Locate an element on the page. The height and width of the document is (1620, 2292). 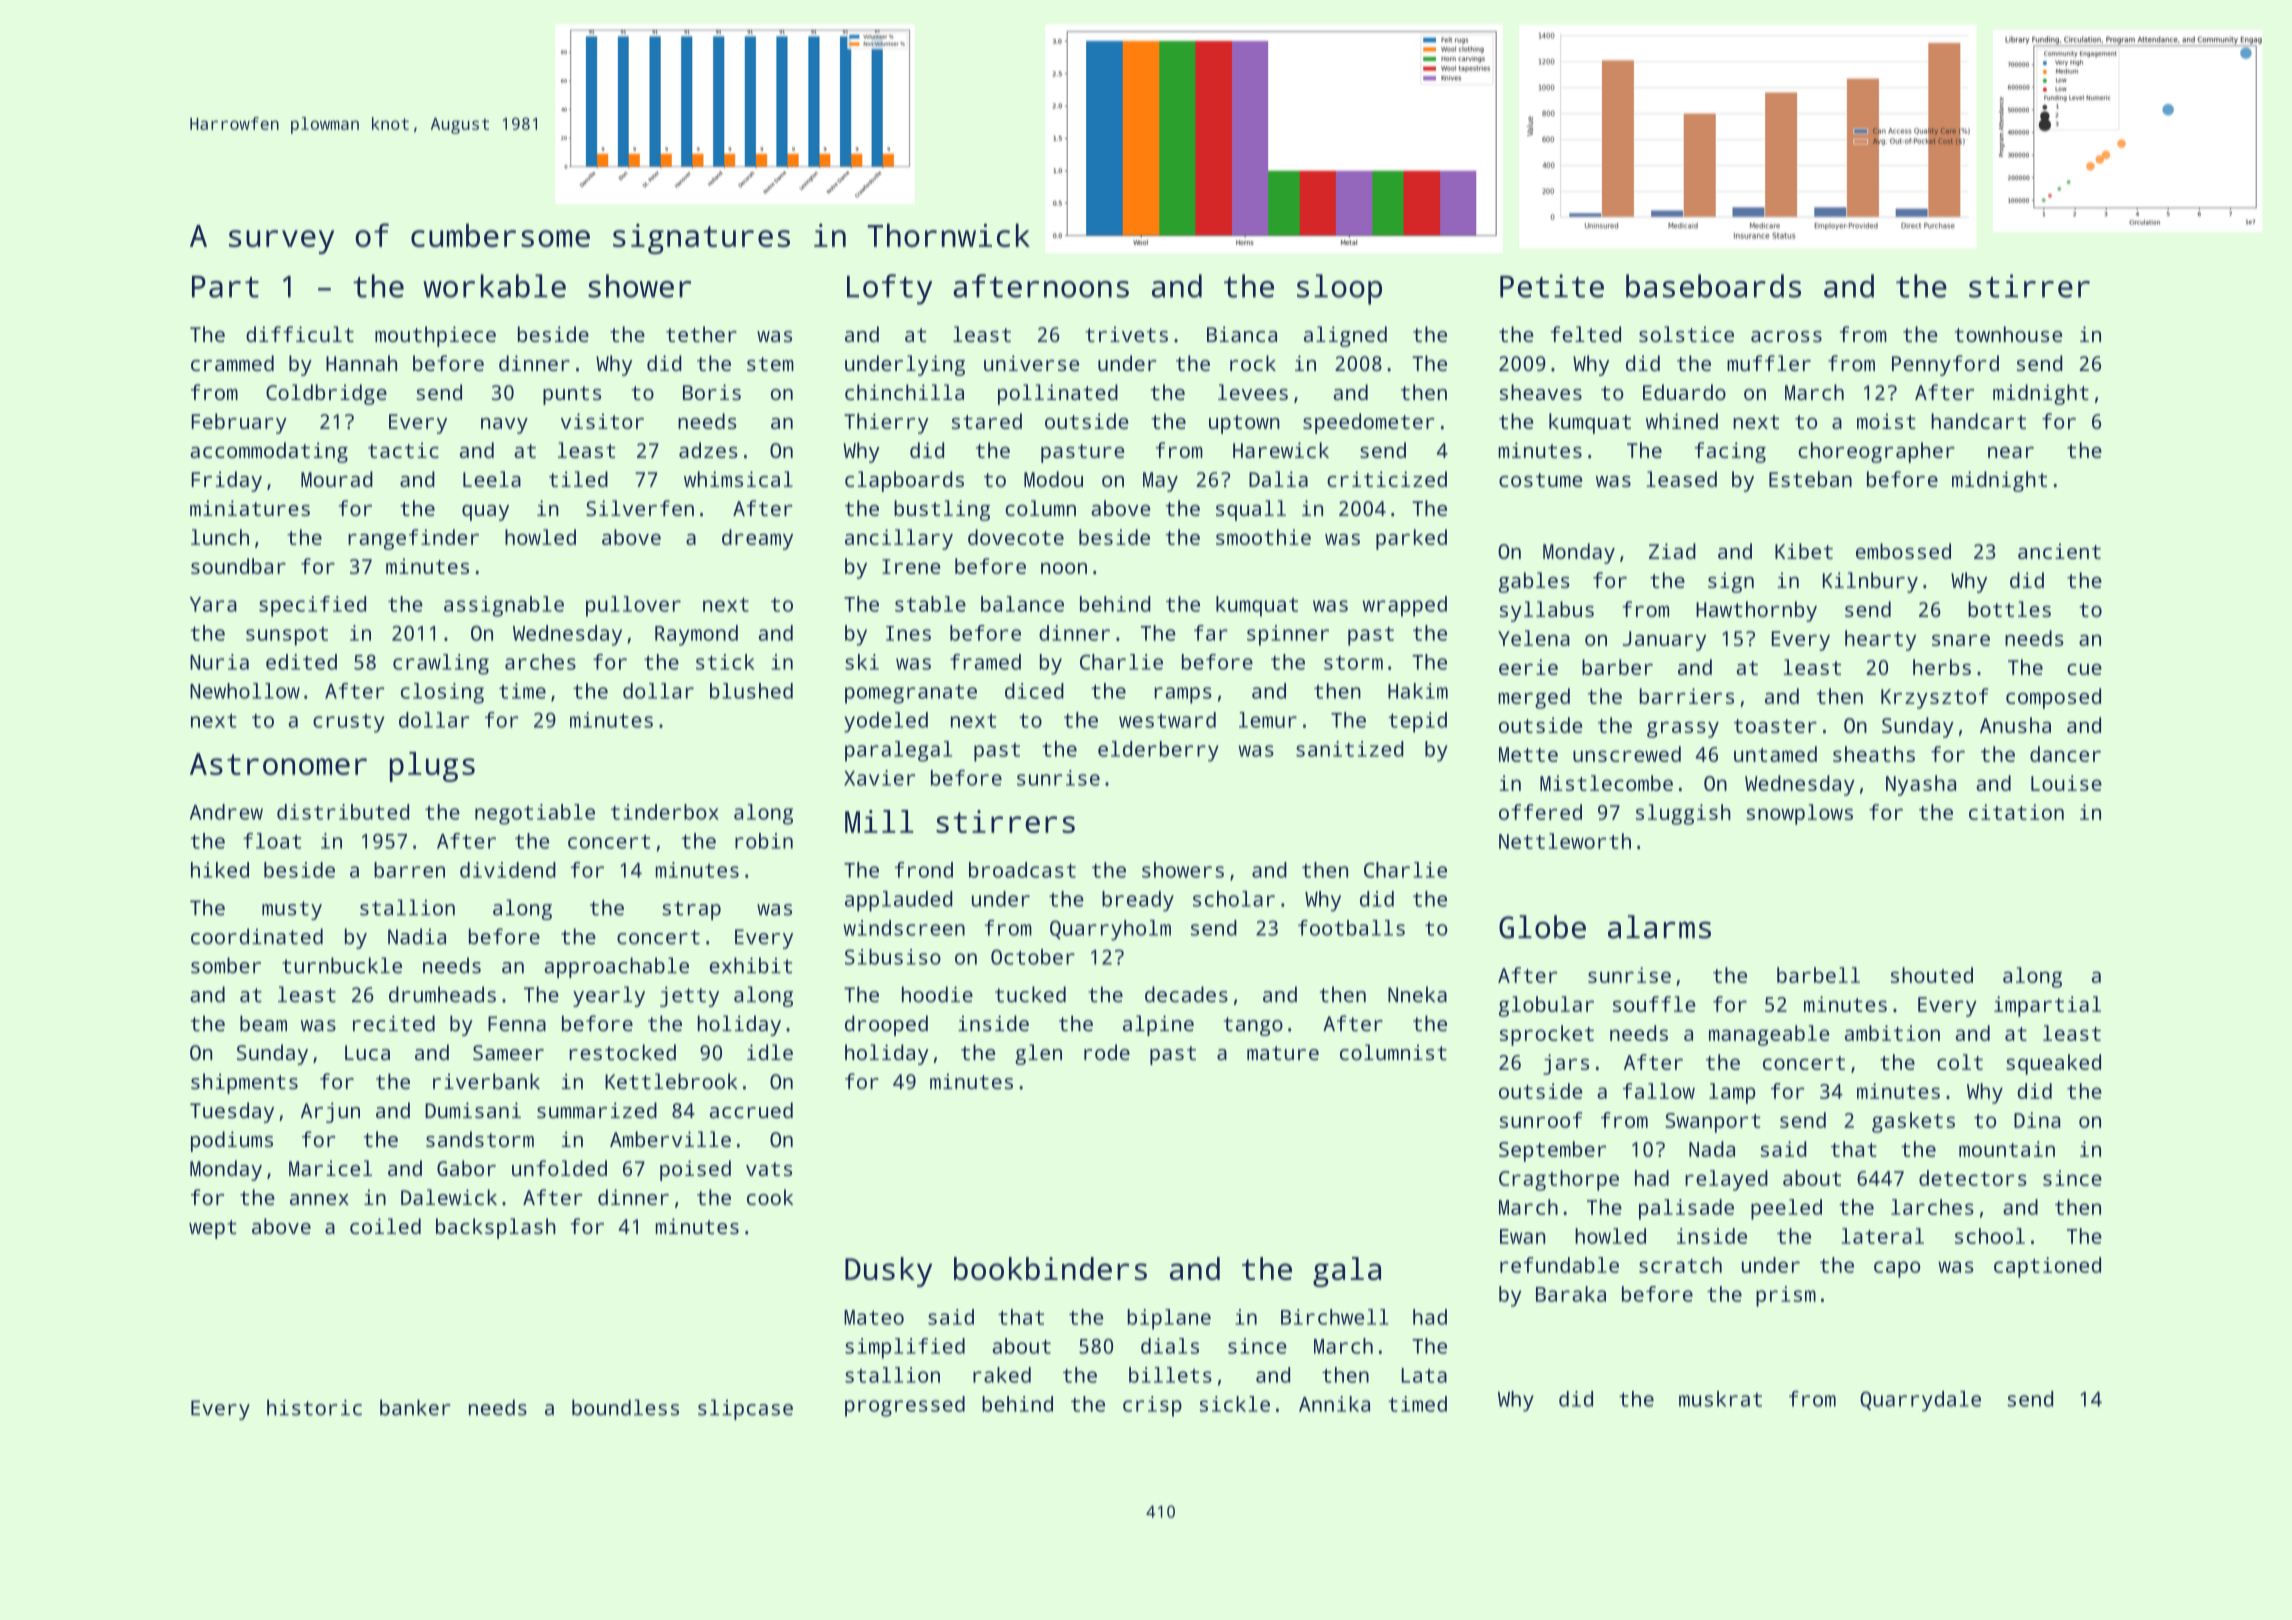
Quarryholm is located at coordinates (1110, 930).
